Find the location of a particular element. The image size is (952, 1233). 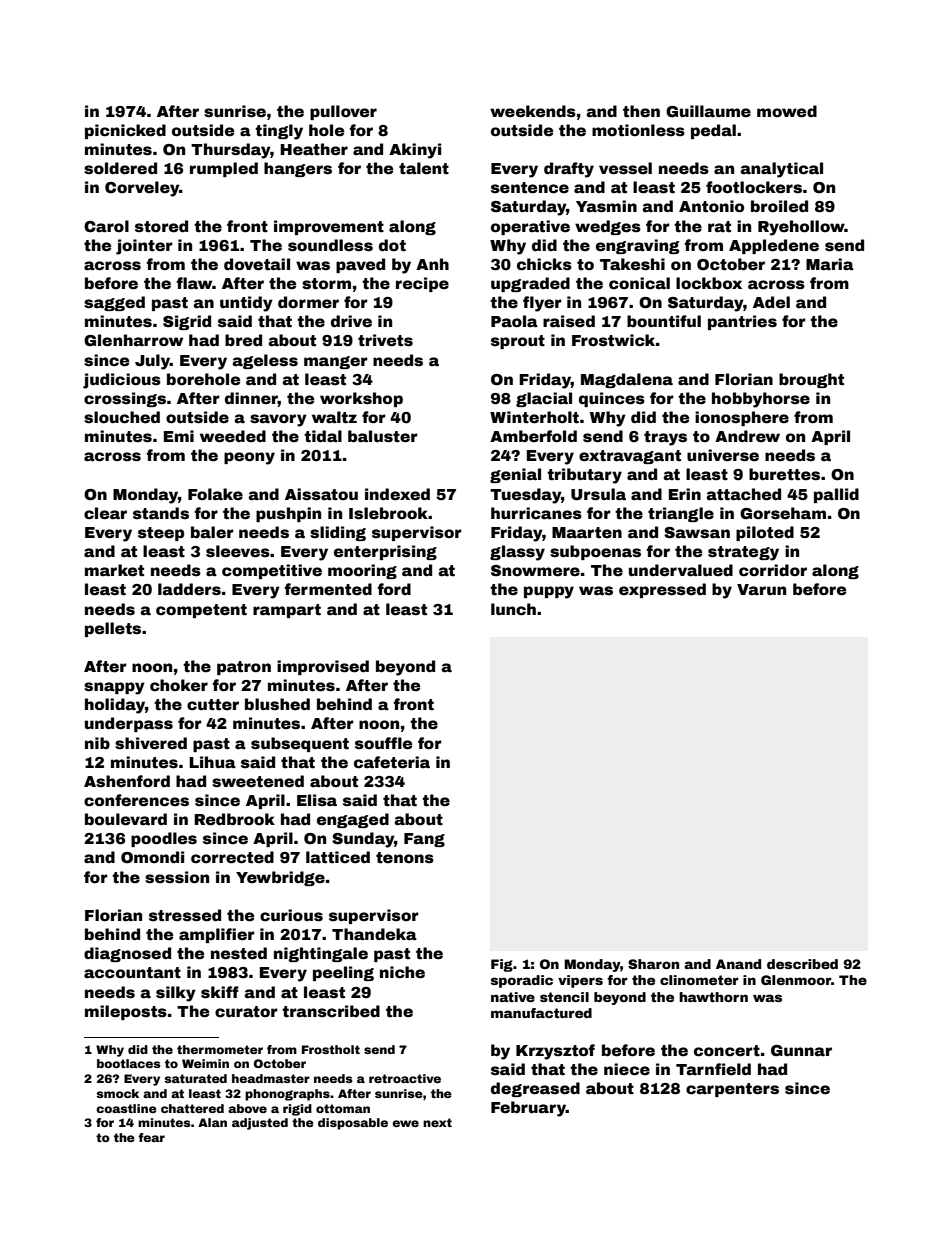

lunch is located at coordinates (513, 609).
